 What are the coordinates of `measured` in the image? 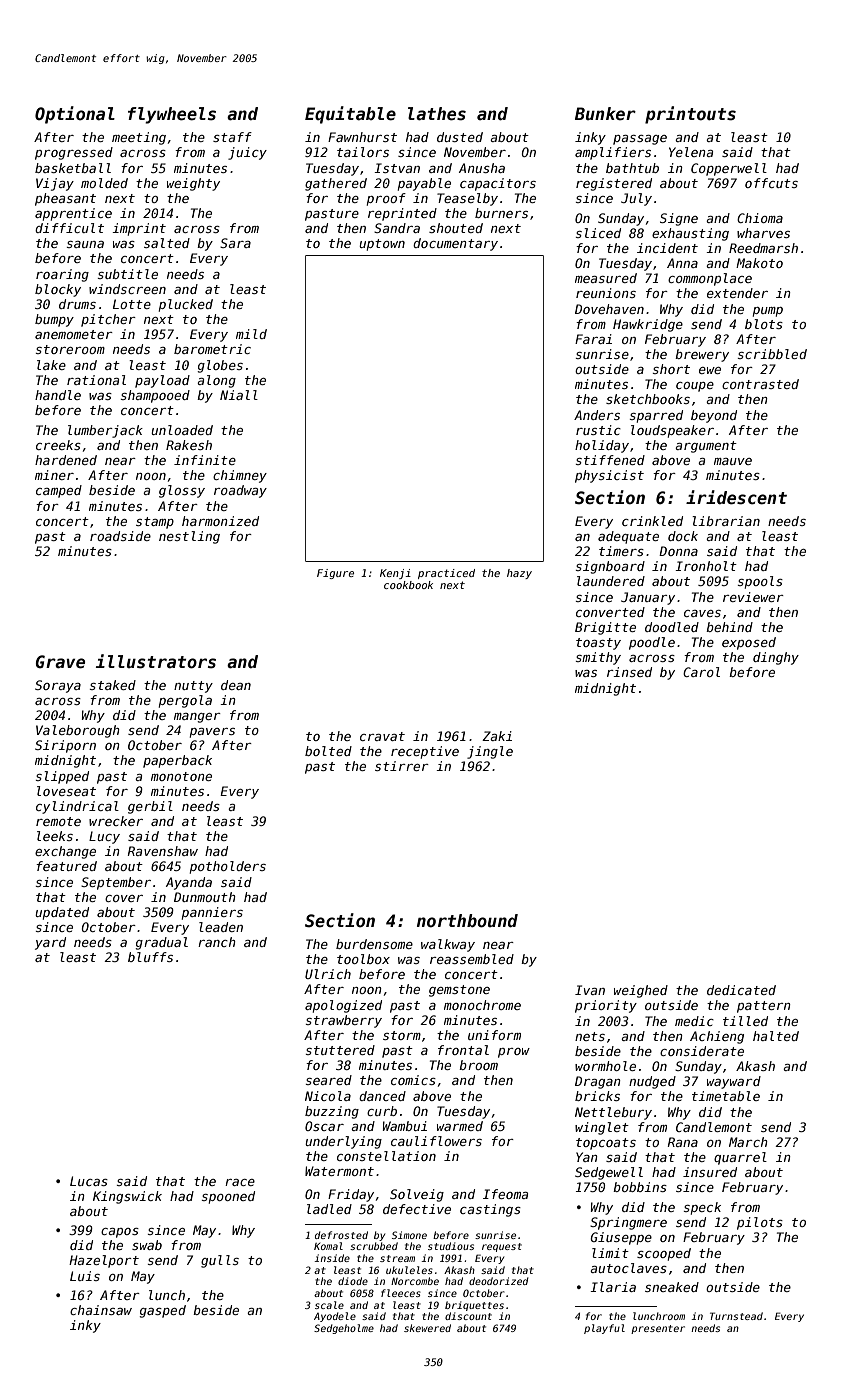 It's located at (606, 278).
